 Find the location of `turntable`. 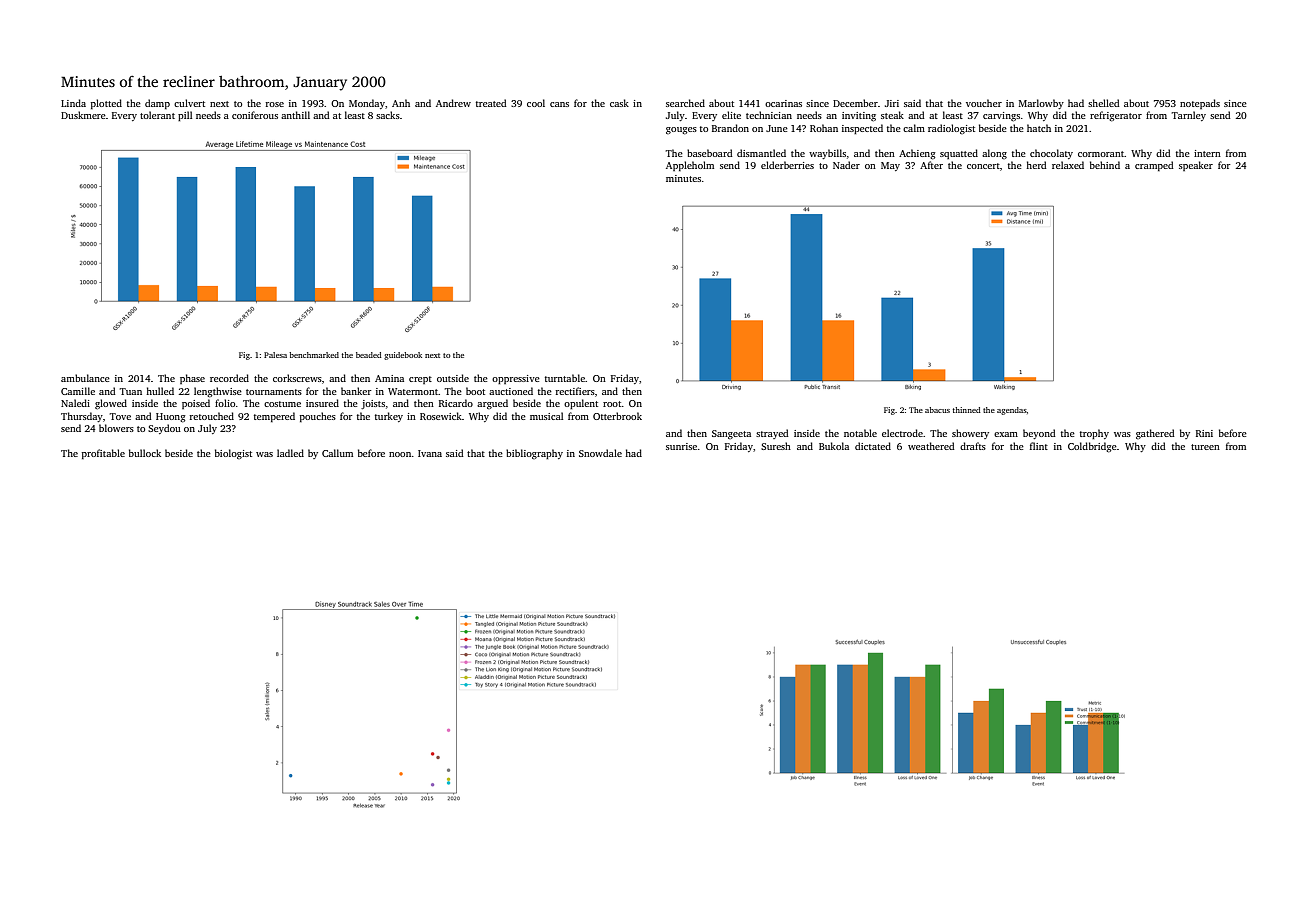

turntable is located at coordinates (565, 378).
